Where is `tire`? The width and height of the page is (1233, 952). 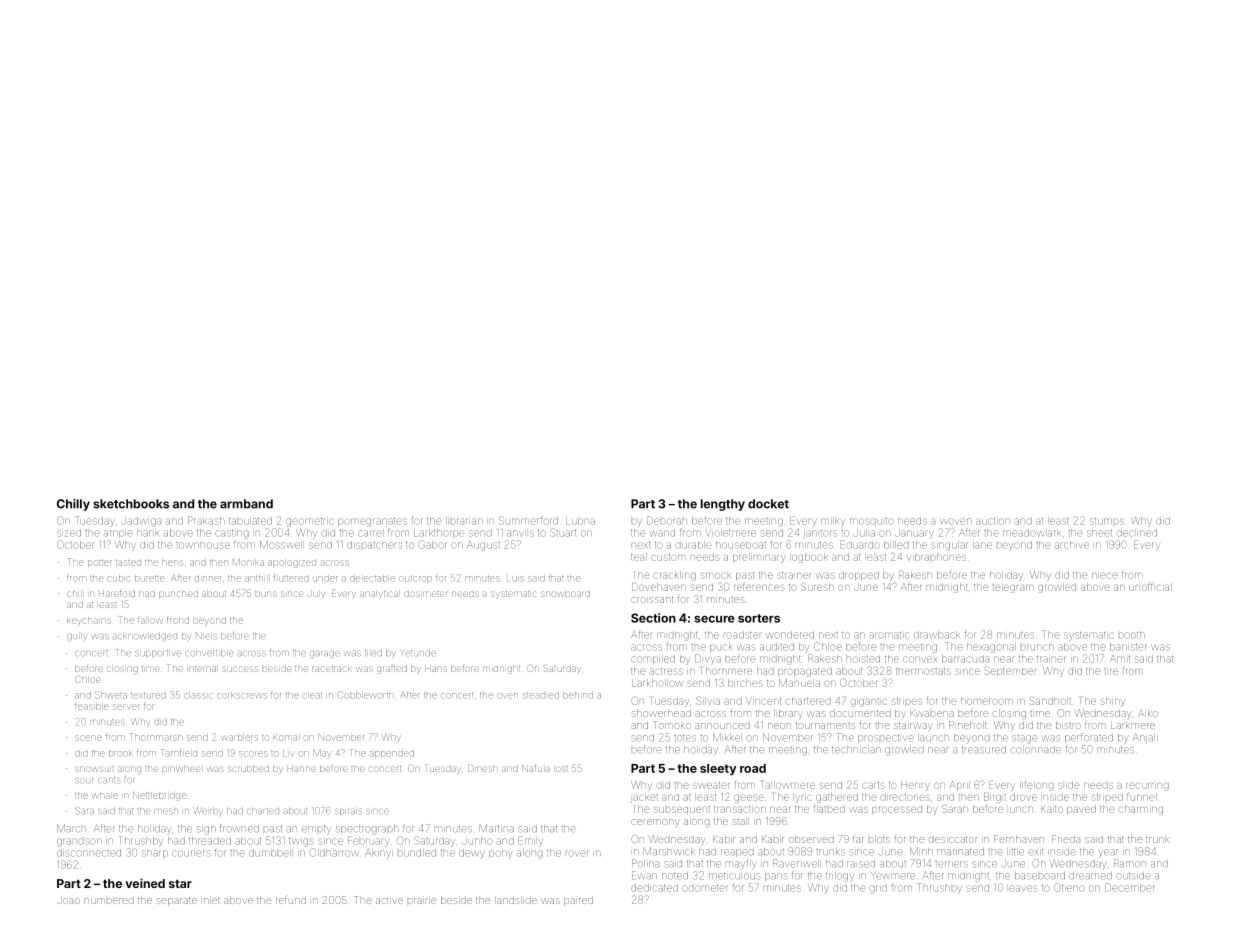
tire is located at coordinates (1111, 671).
